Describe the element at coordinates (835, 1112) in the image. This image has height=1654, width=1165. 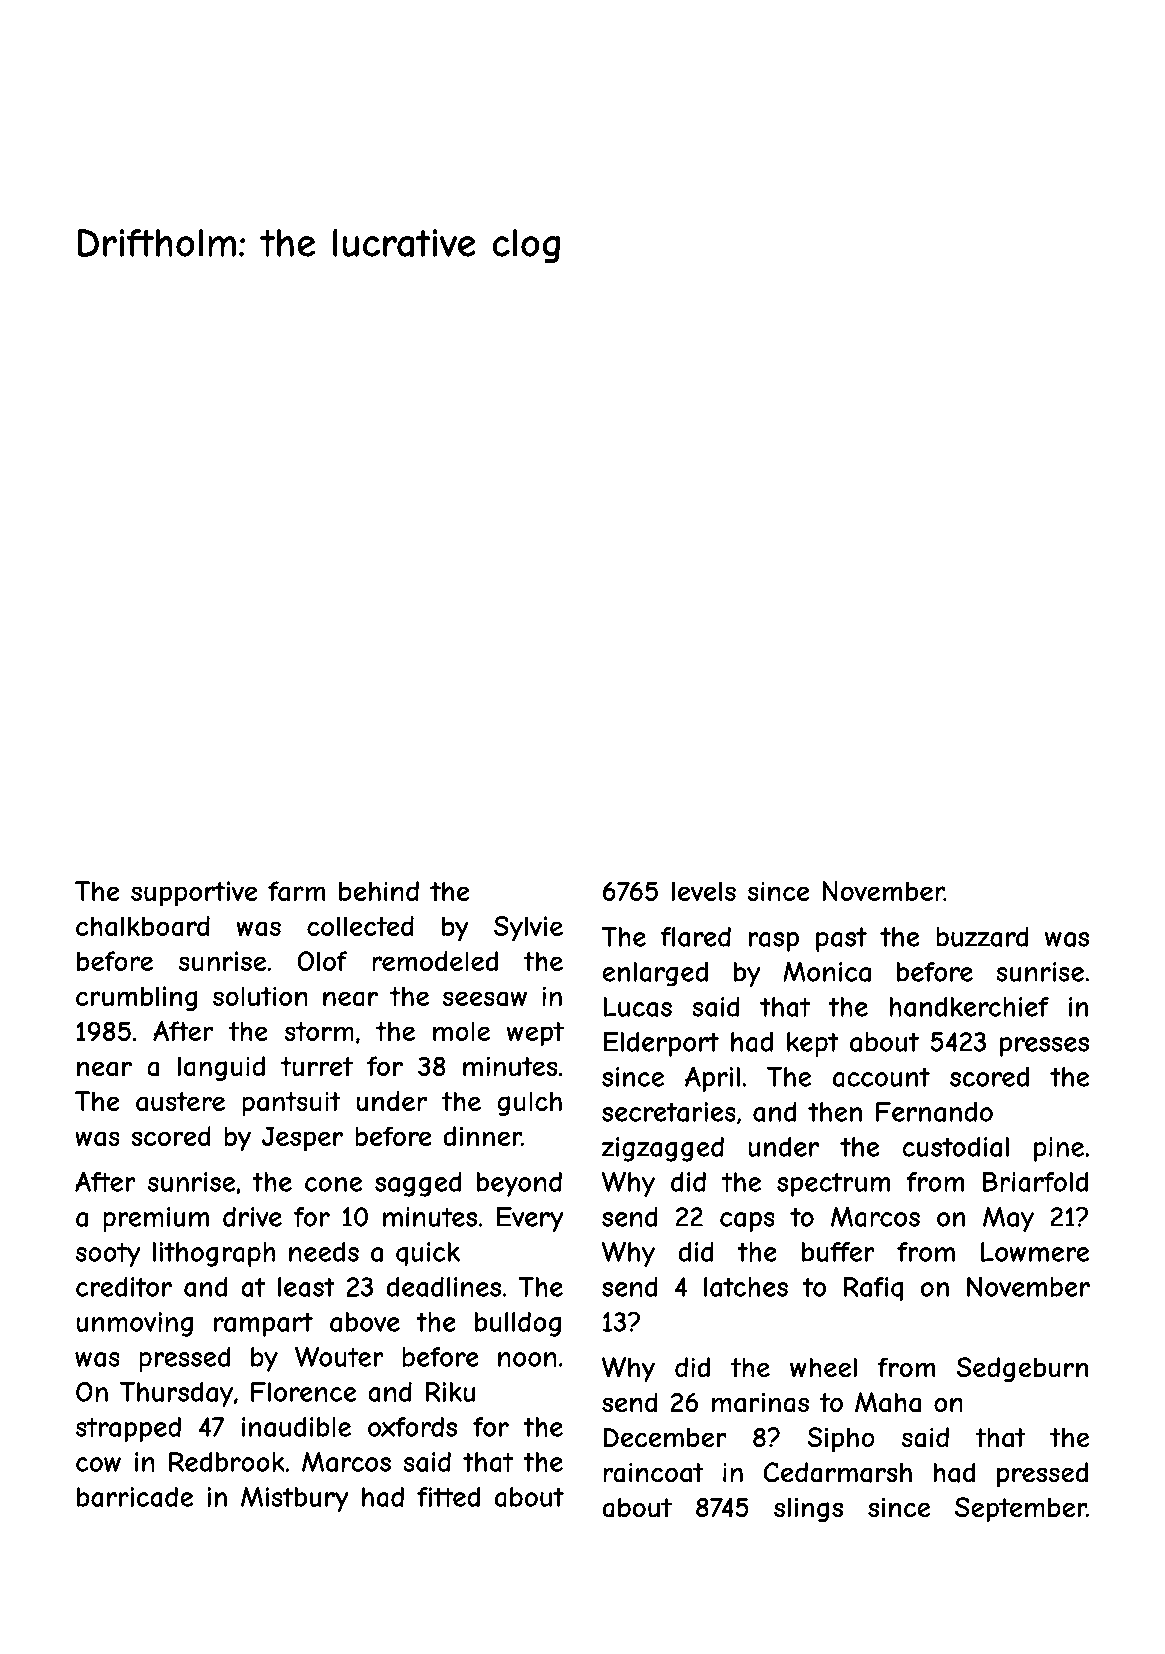
I see `then` at that location.
